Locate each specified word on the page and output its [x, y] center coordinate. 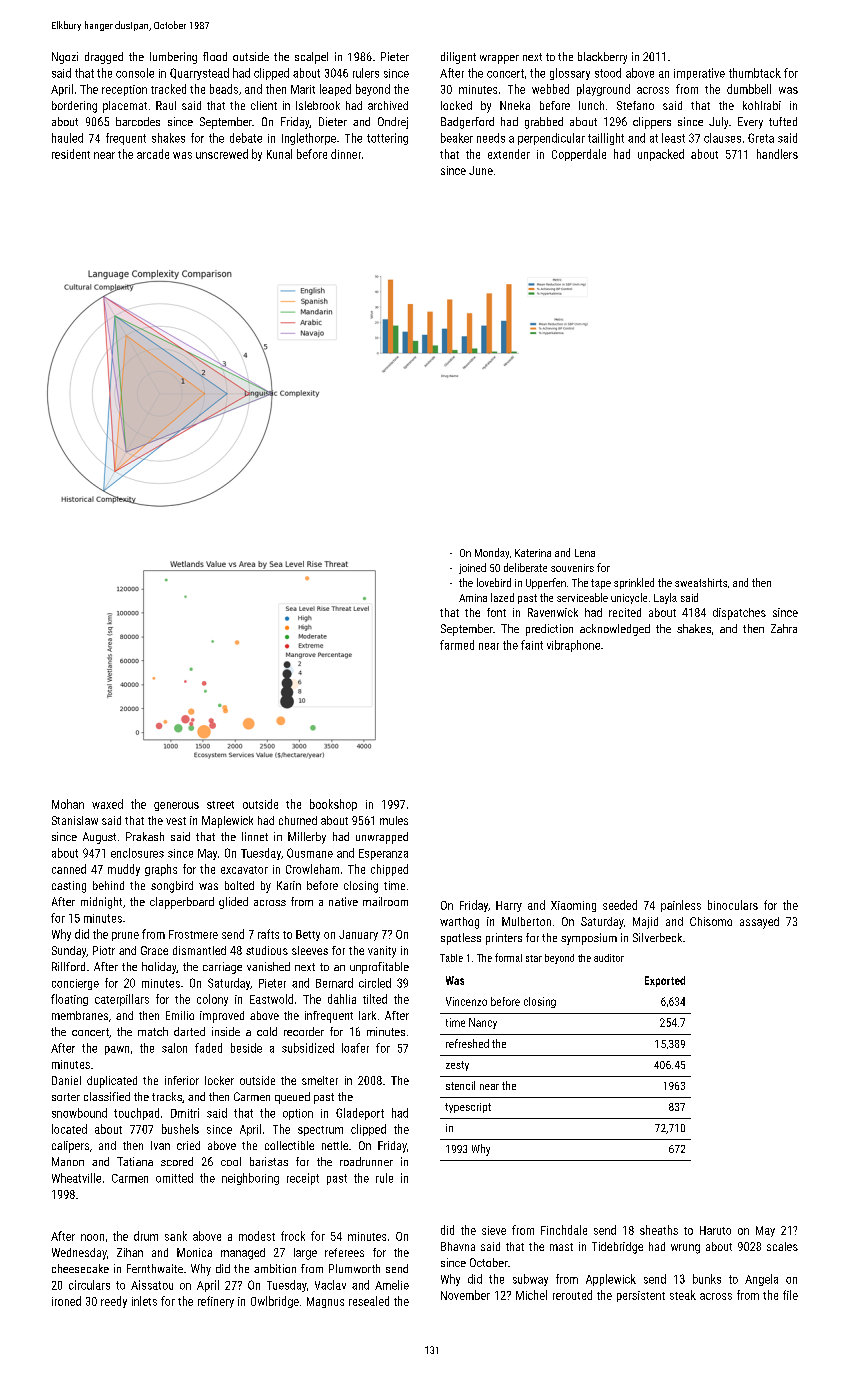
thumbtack [755, 73]
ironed [66, 1301]
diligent [458, 58]
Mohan [68, 804]
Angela [761, 1280]
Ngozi [65, 58]
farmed [457, 645]
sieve [494, 1230]
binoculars [733, 905]
